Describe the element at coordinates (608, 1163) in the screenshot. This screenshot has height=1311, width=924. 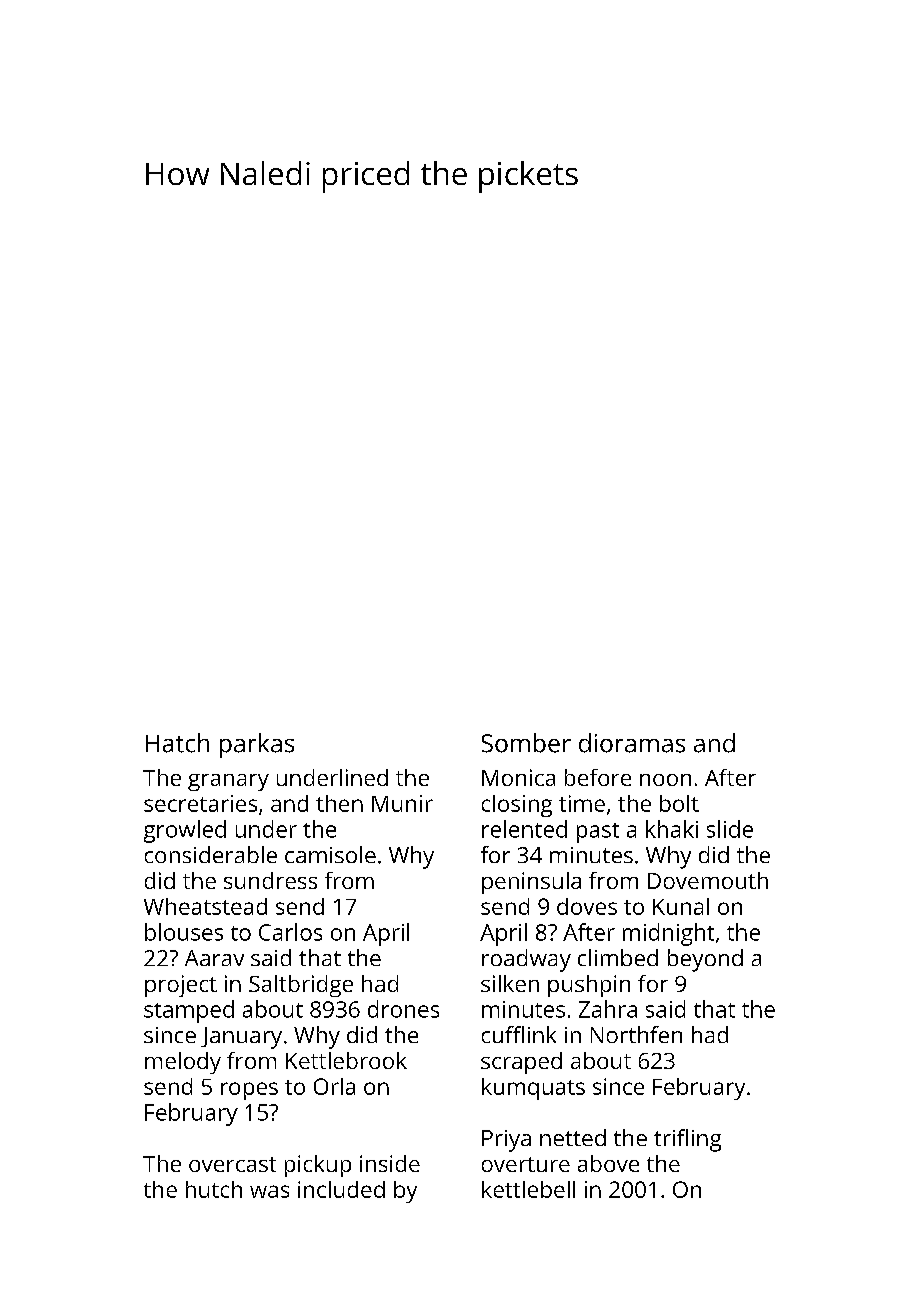
I see `above` at that location.
